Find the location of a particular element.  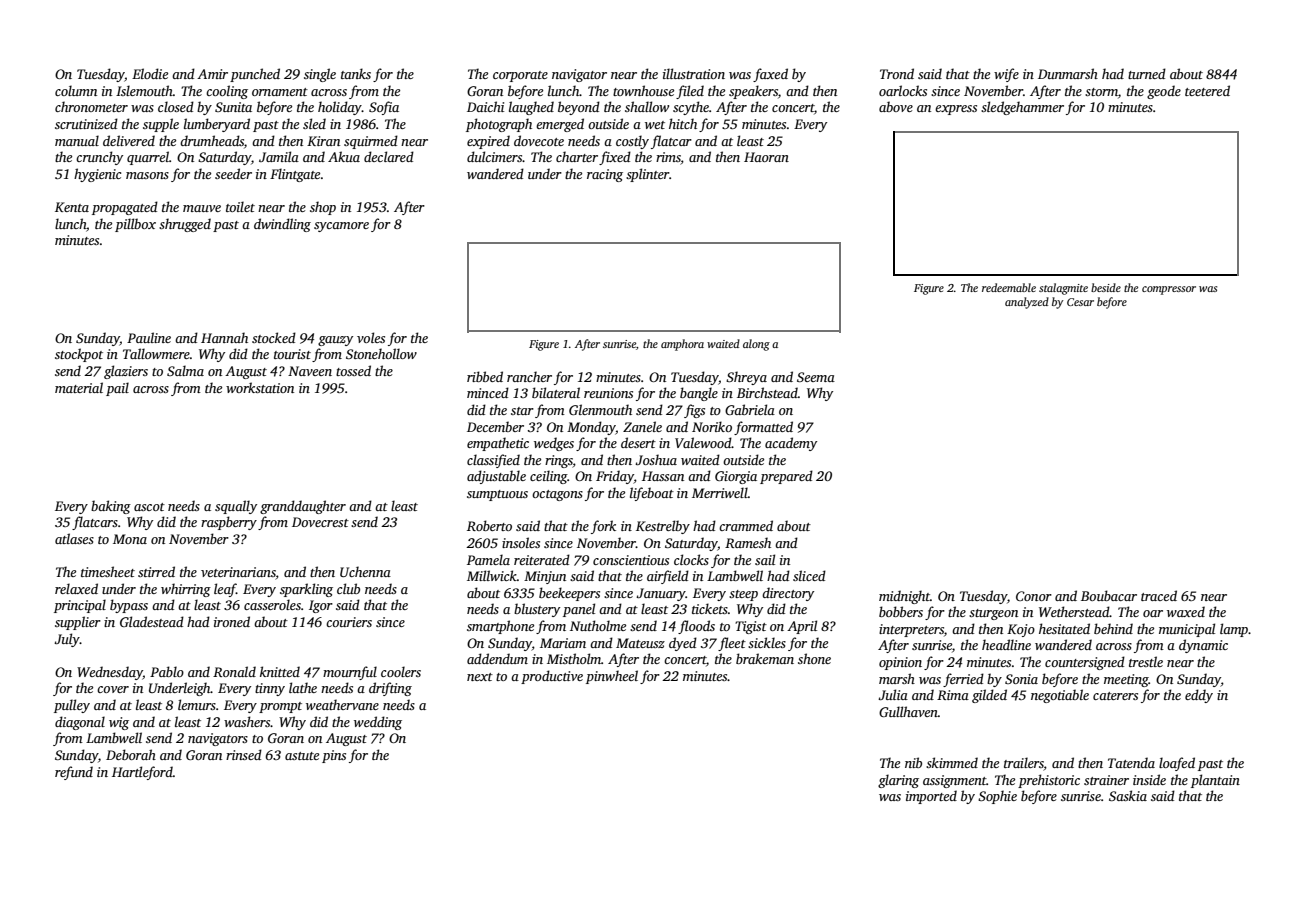

Dovecrest is located at coordinates (320, 522).
